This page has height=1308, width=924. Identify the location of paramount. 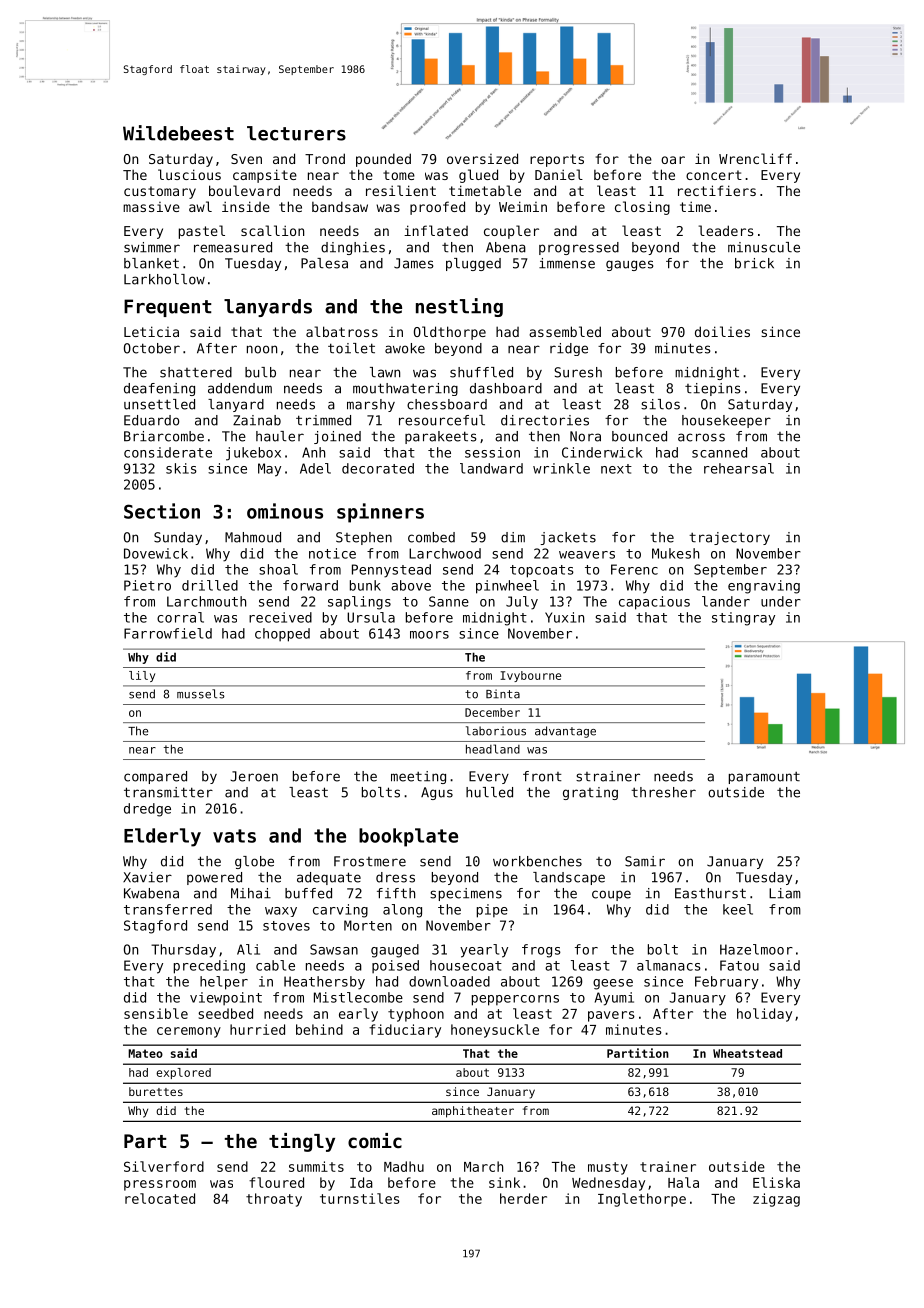
(764, 778).
